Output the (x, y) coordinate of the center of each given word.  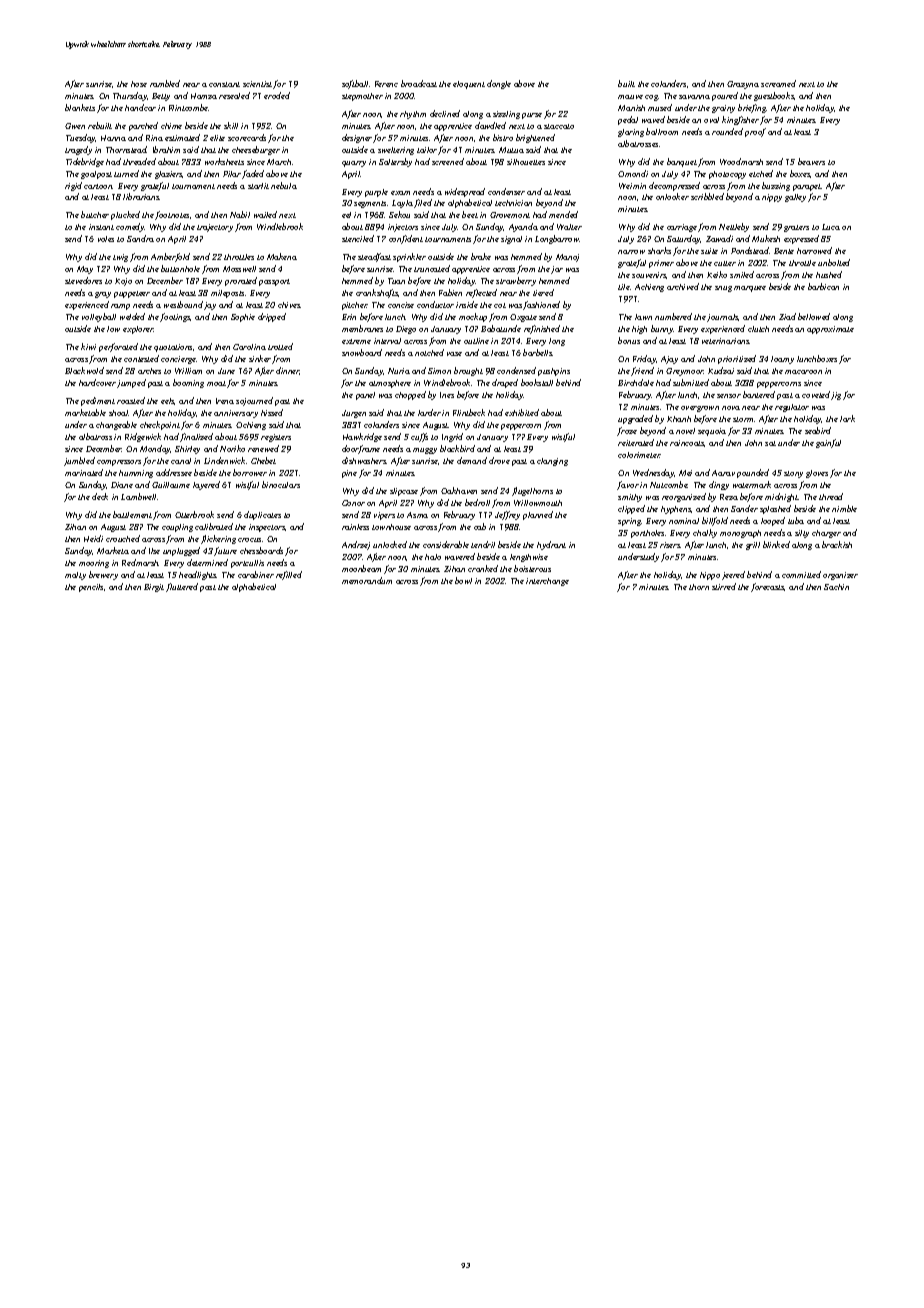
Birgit (154, 588)
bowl (463, 580)
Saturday (684, 239)
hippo (710, 576)
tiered (543, 292)
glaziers (169, 175)
